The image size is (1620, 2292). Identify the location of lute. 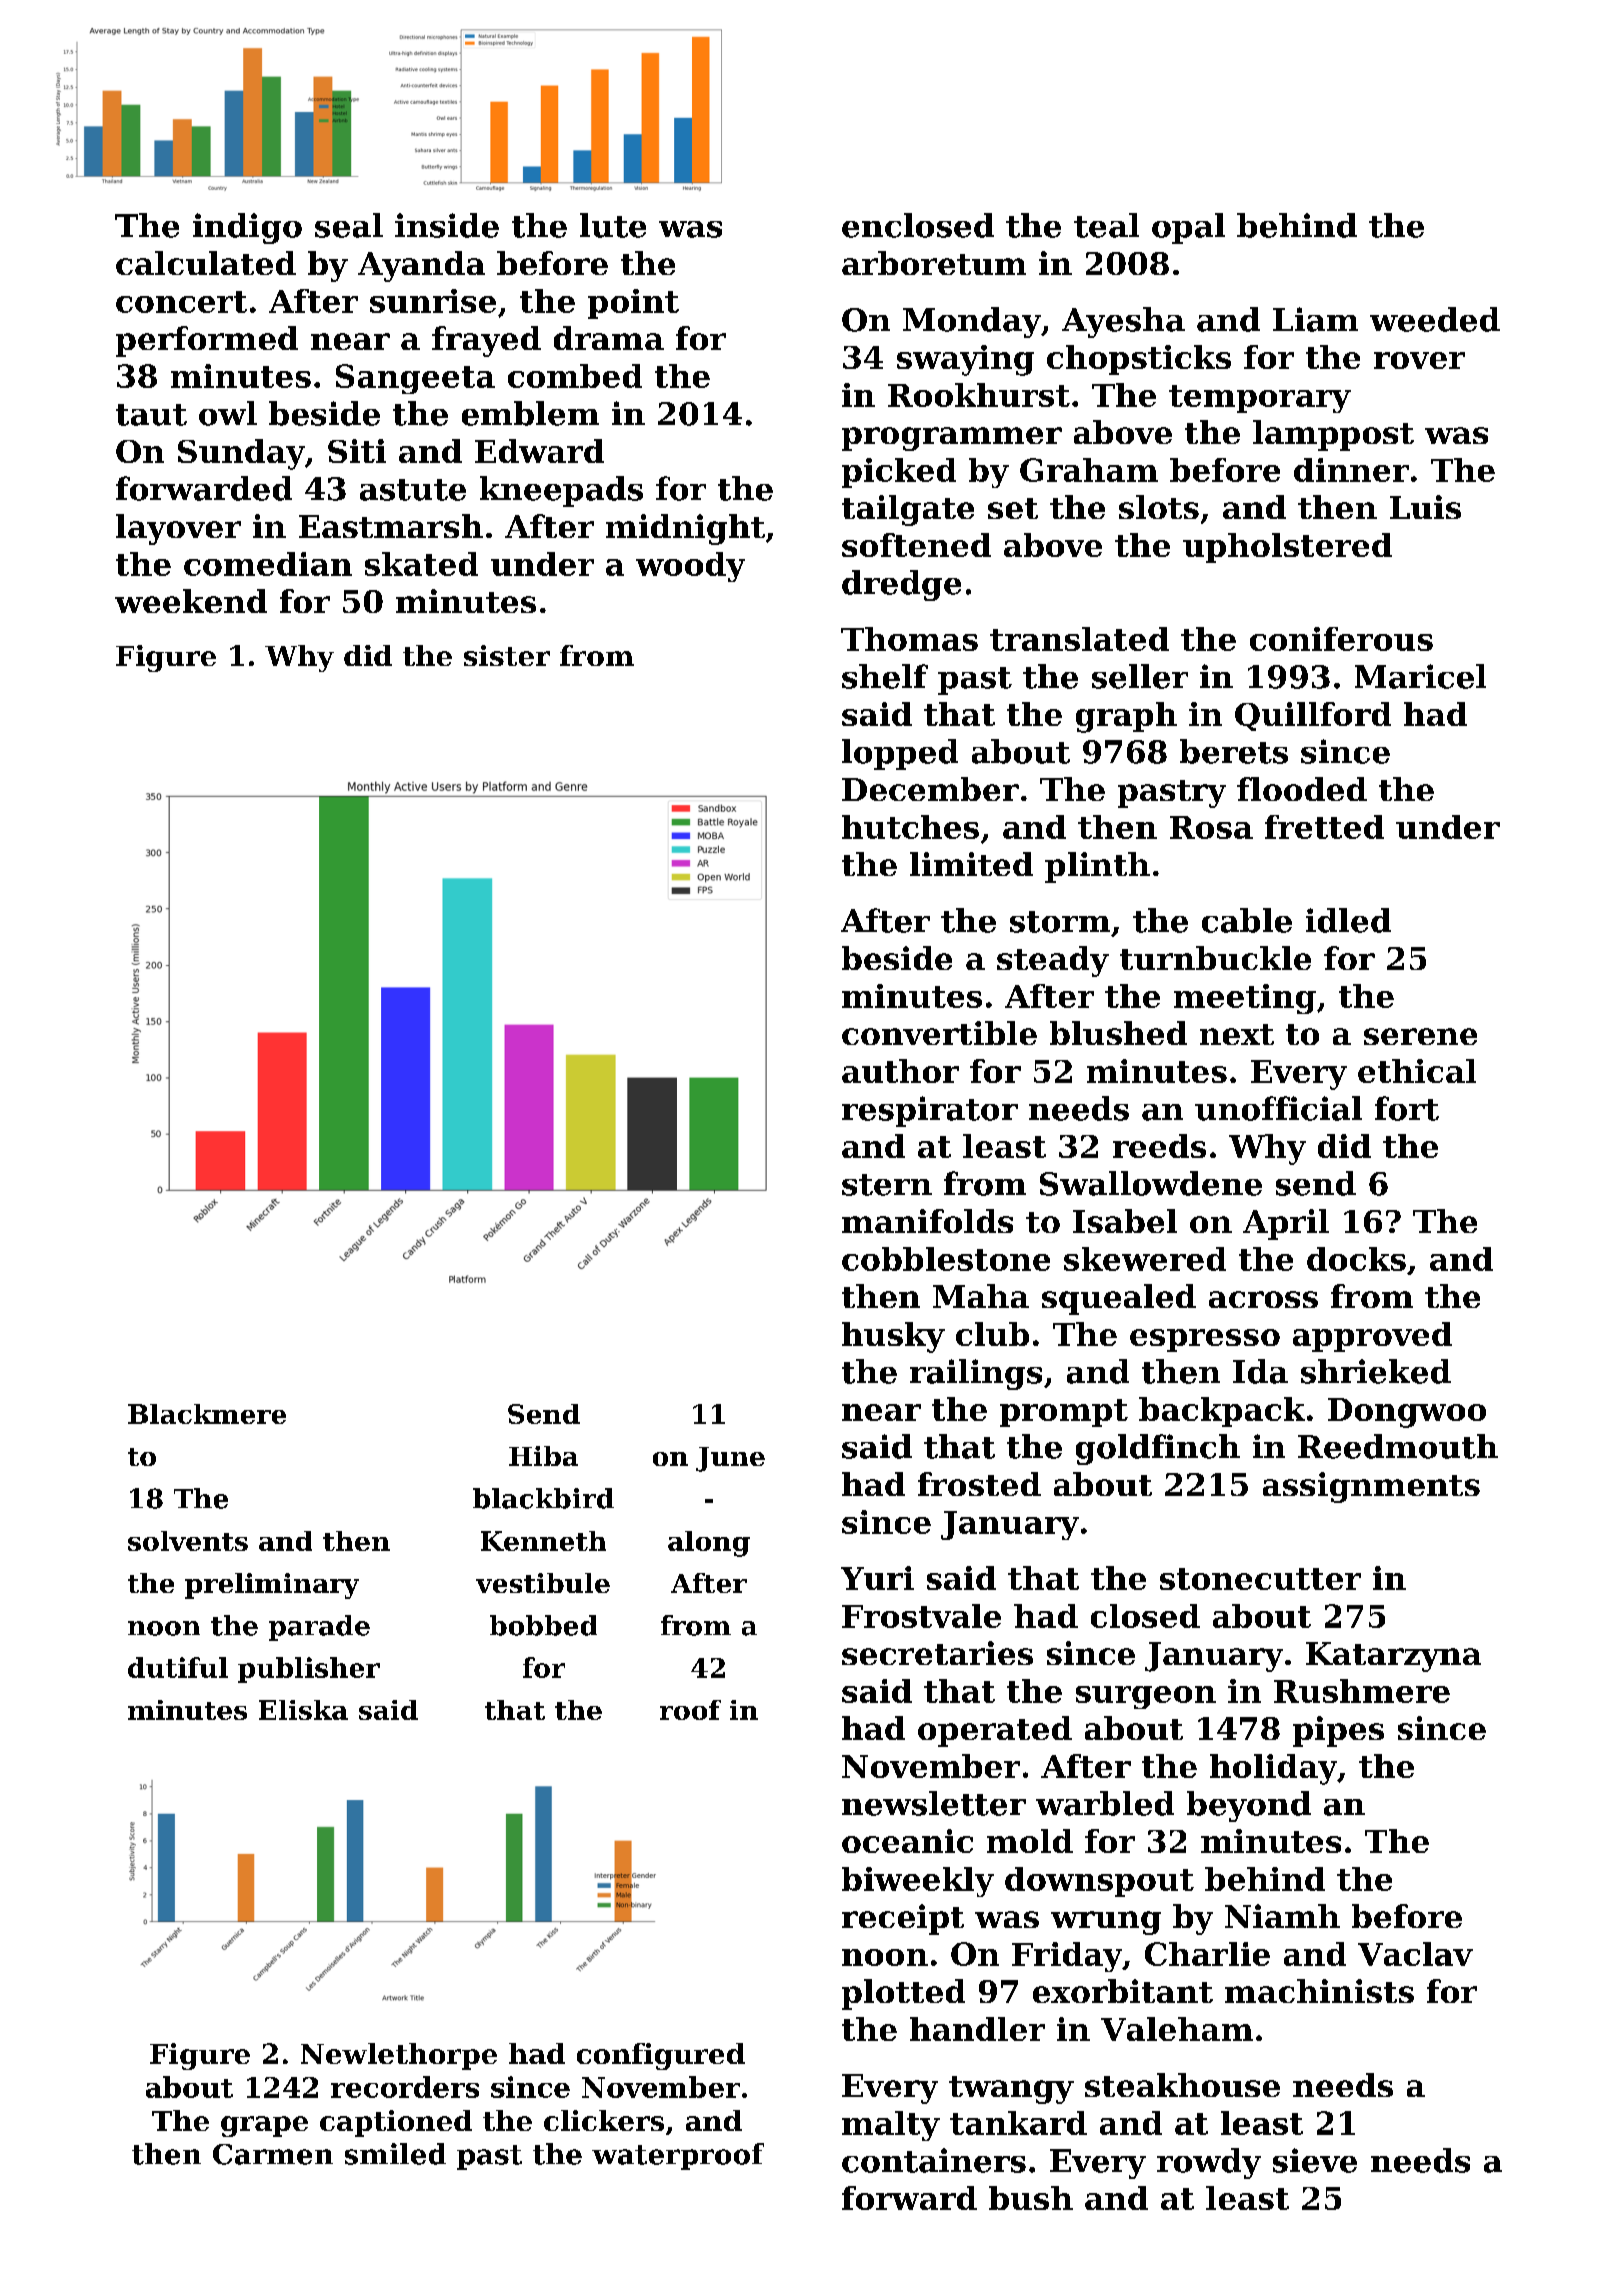
(613, 225).
